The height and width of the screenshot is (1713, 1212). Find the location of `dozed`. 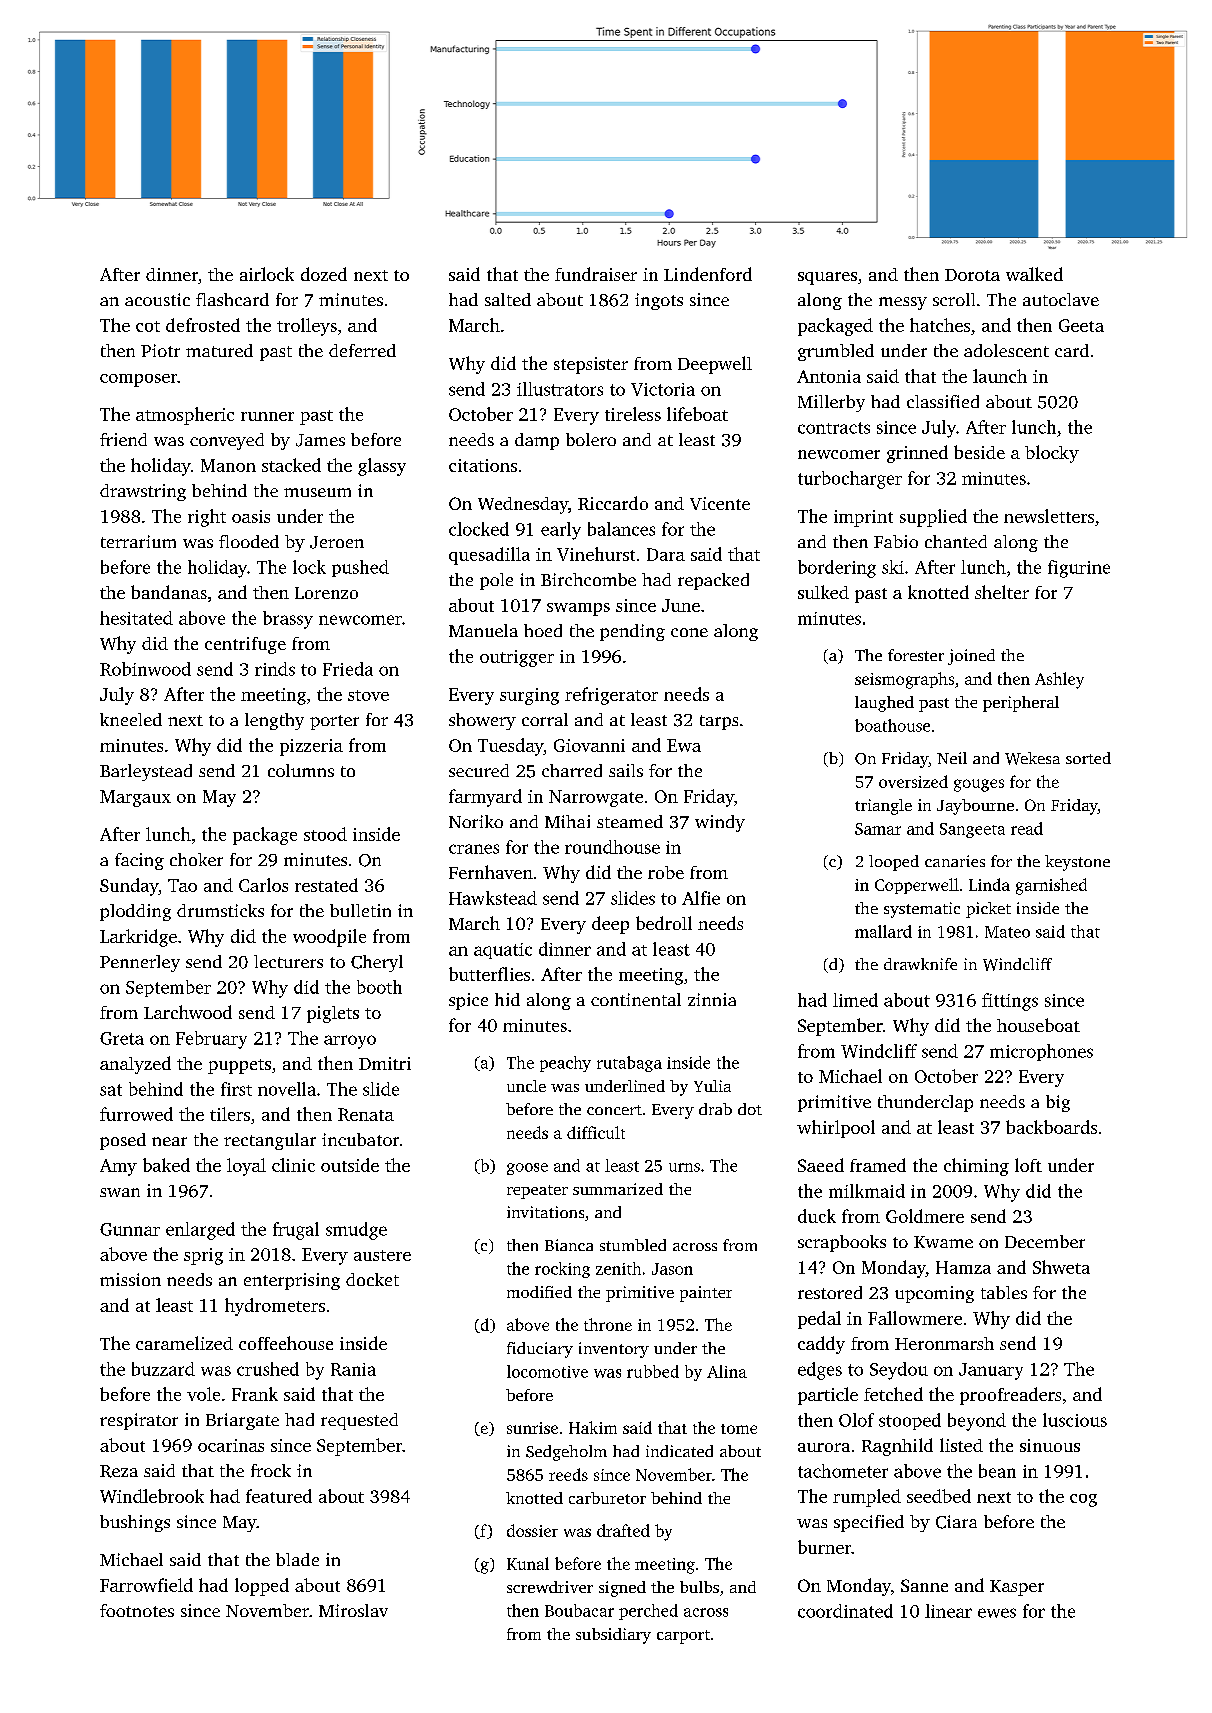

dozed is located at coordinates (324, 274).
